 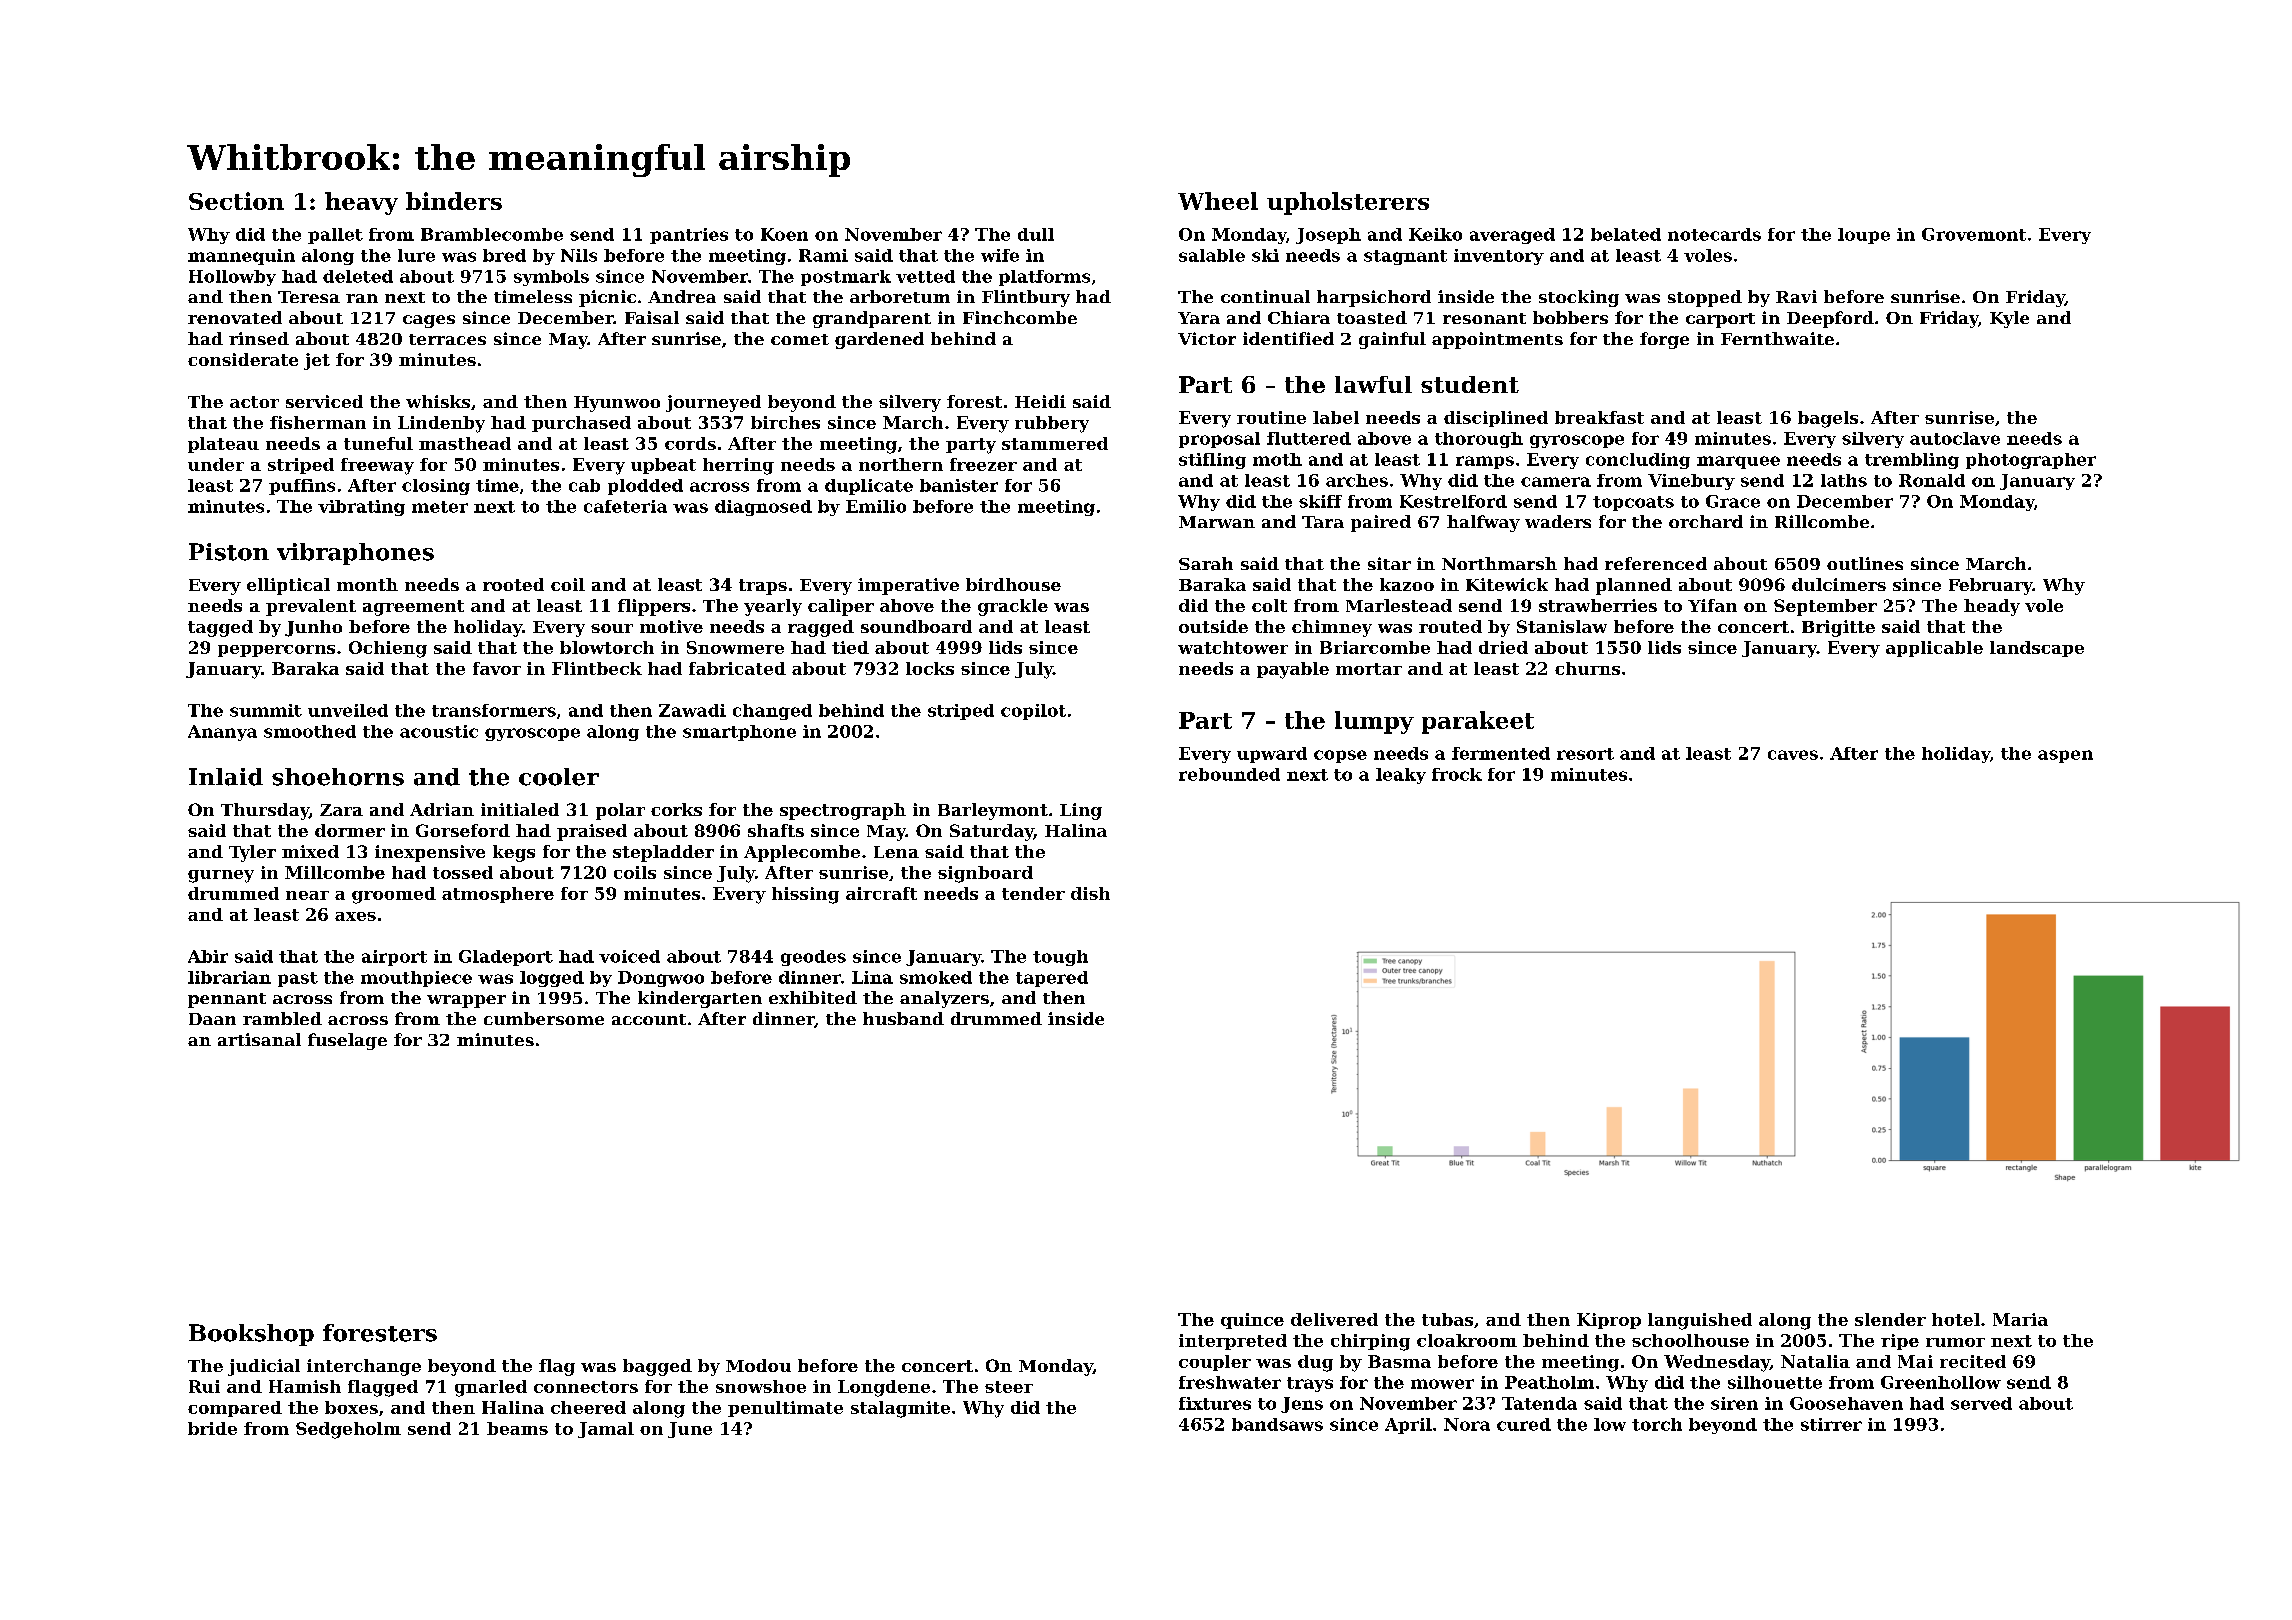 What do you see at coordinates (1218, 201) in the screenshot?
I see `Wheel` at bounding box center [1218, 201].
